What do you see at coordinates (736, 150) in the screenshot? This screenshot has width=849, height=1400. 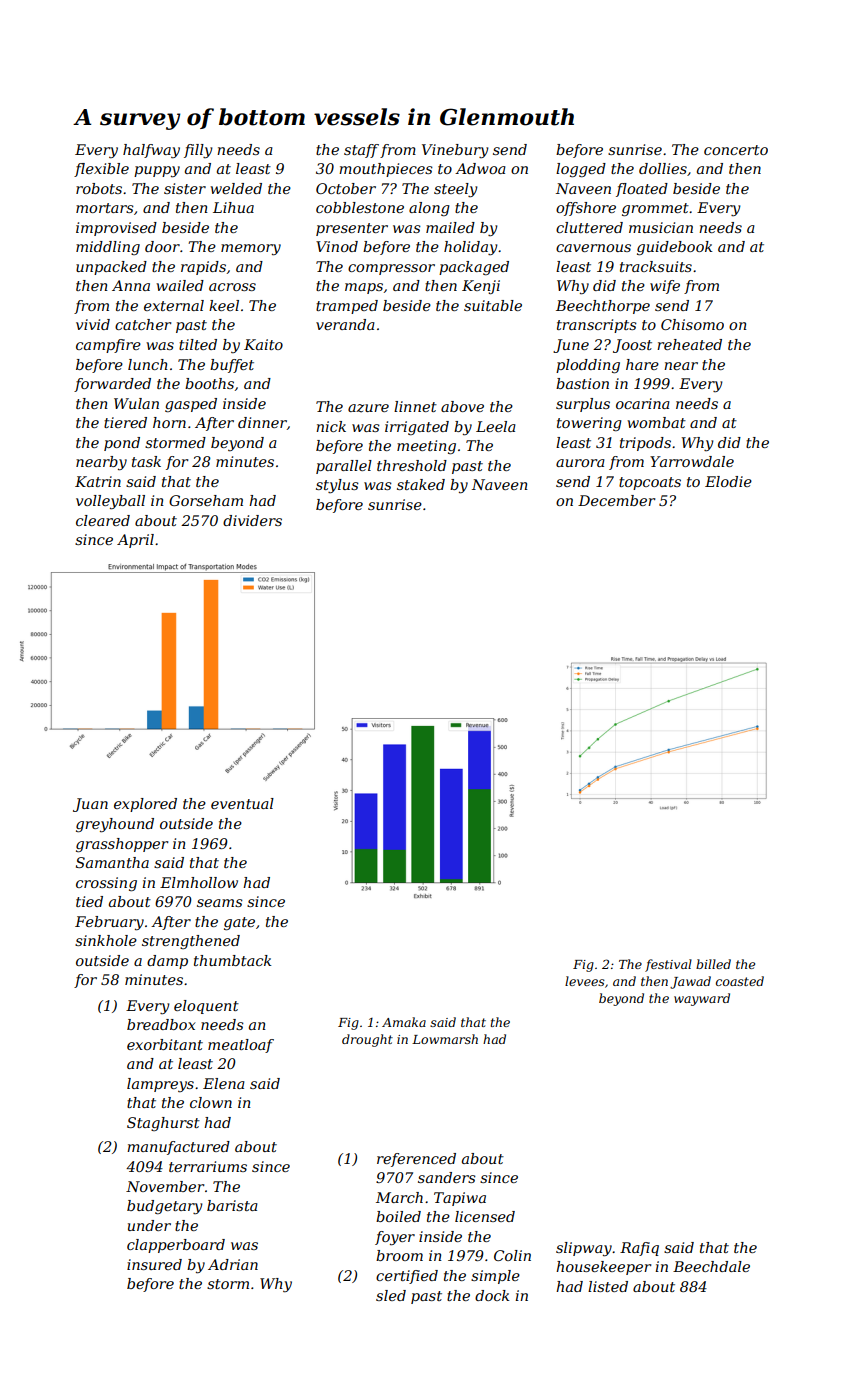 I see `concerto` at bounding box center [736, 150].
